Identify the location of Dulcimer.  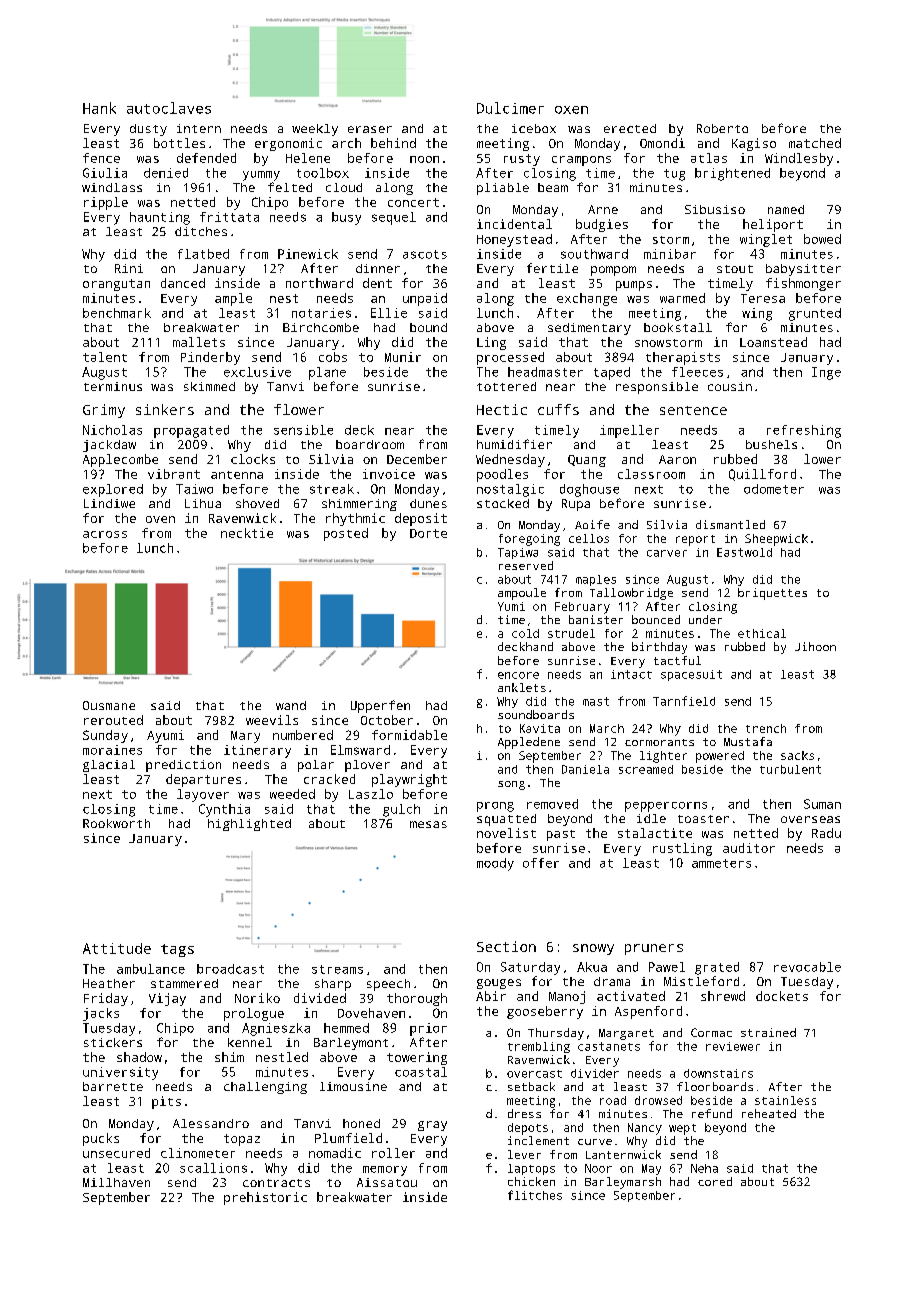
(510, 108).
